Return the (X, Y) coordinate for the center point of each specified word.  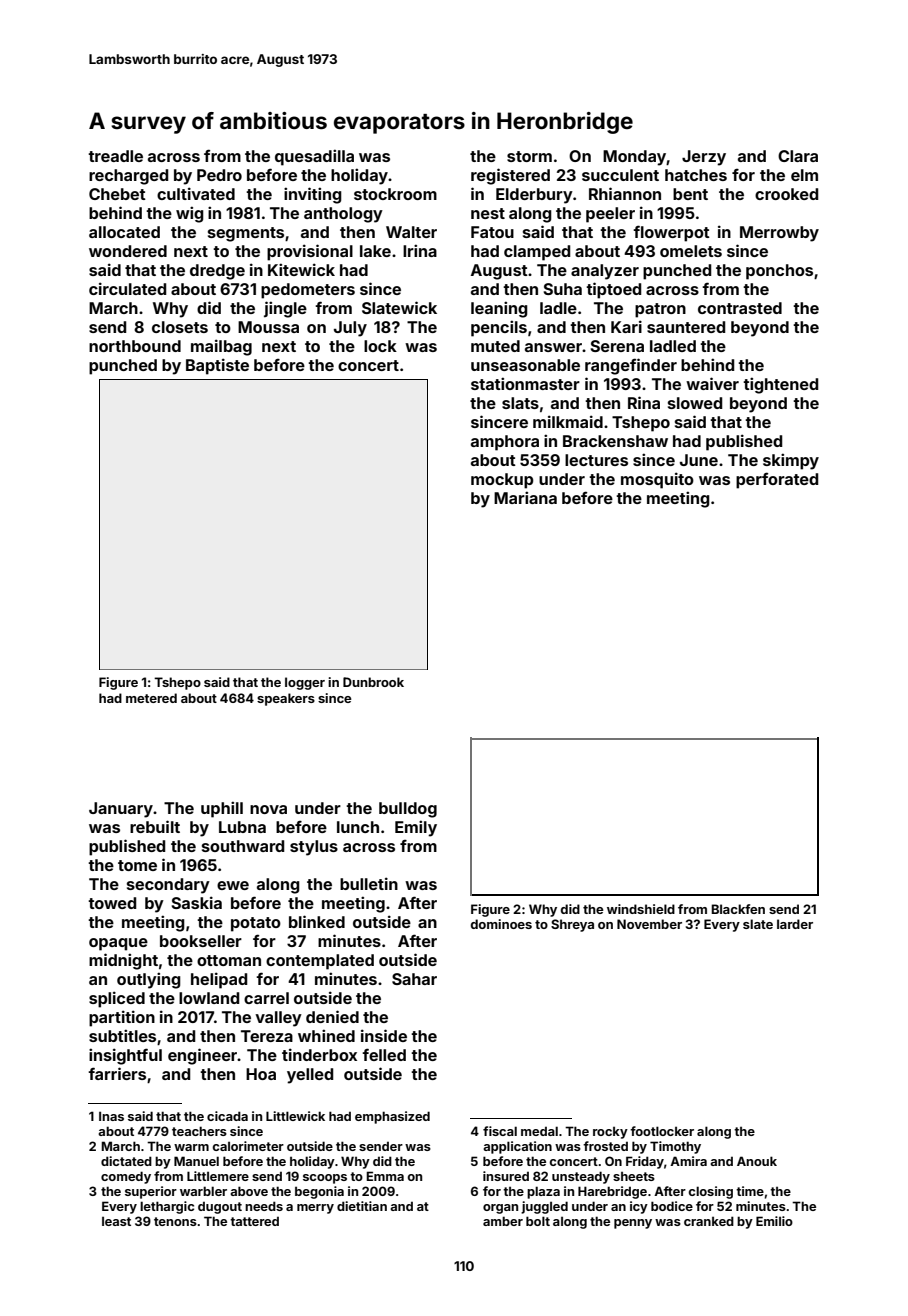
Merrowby (779, 234)
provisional (310, 252)
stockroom (395, 194)
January (121, 810)
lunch (358, 827)
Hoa (261, 1074)
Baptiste (217, 366)
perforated (777, 480)
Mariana (525, 497)
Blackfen (738, 909)
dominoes (501, 924)
